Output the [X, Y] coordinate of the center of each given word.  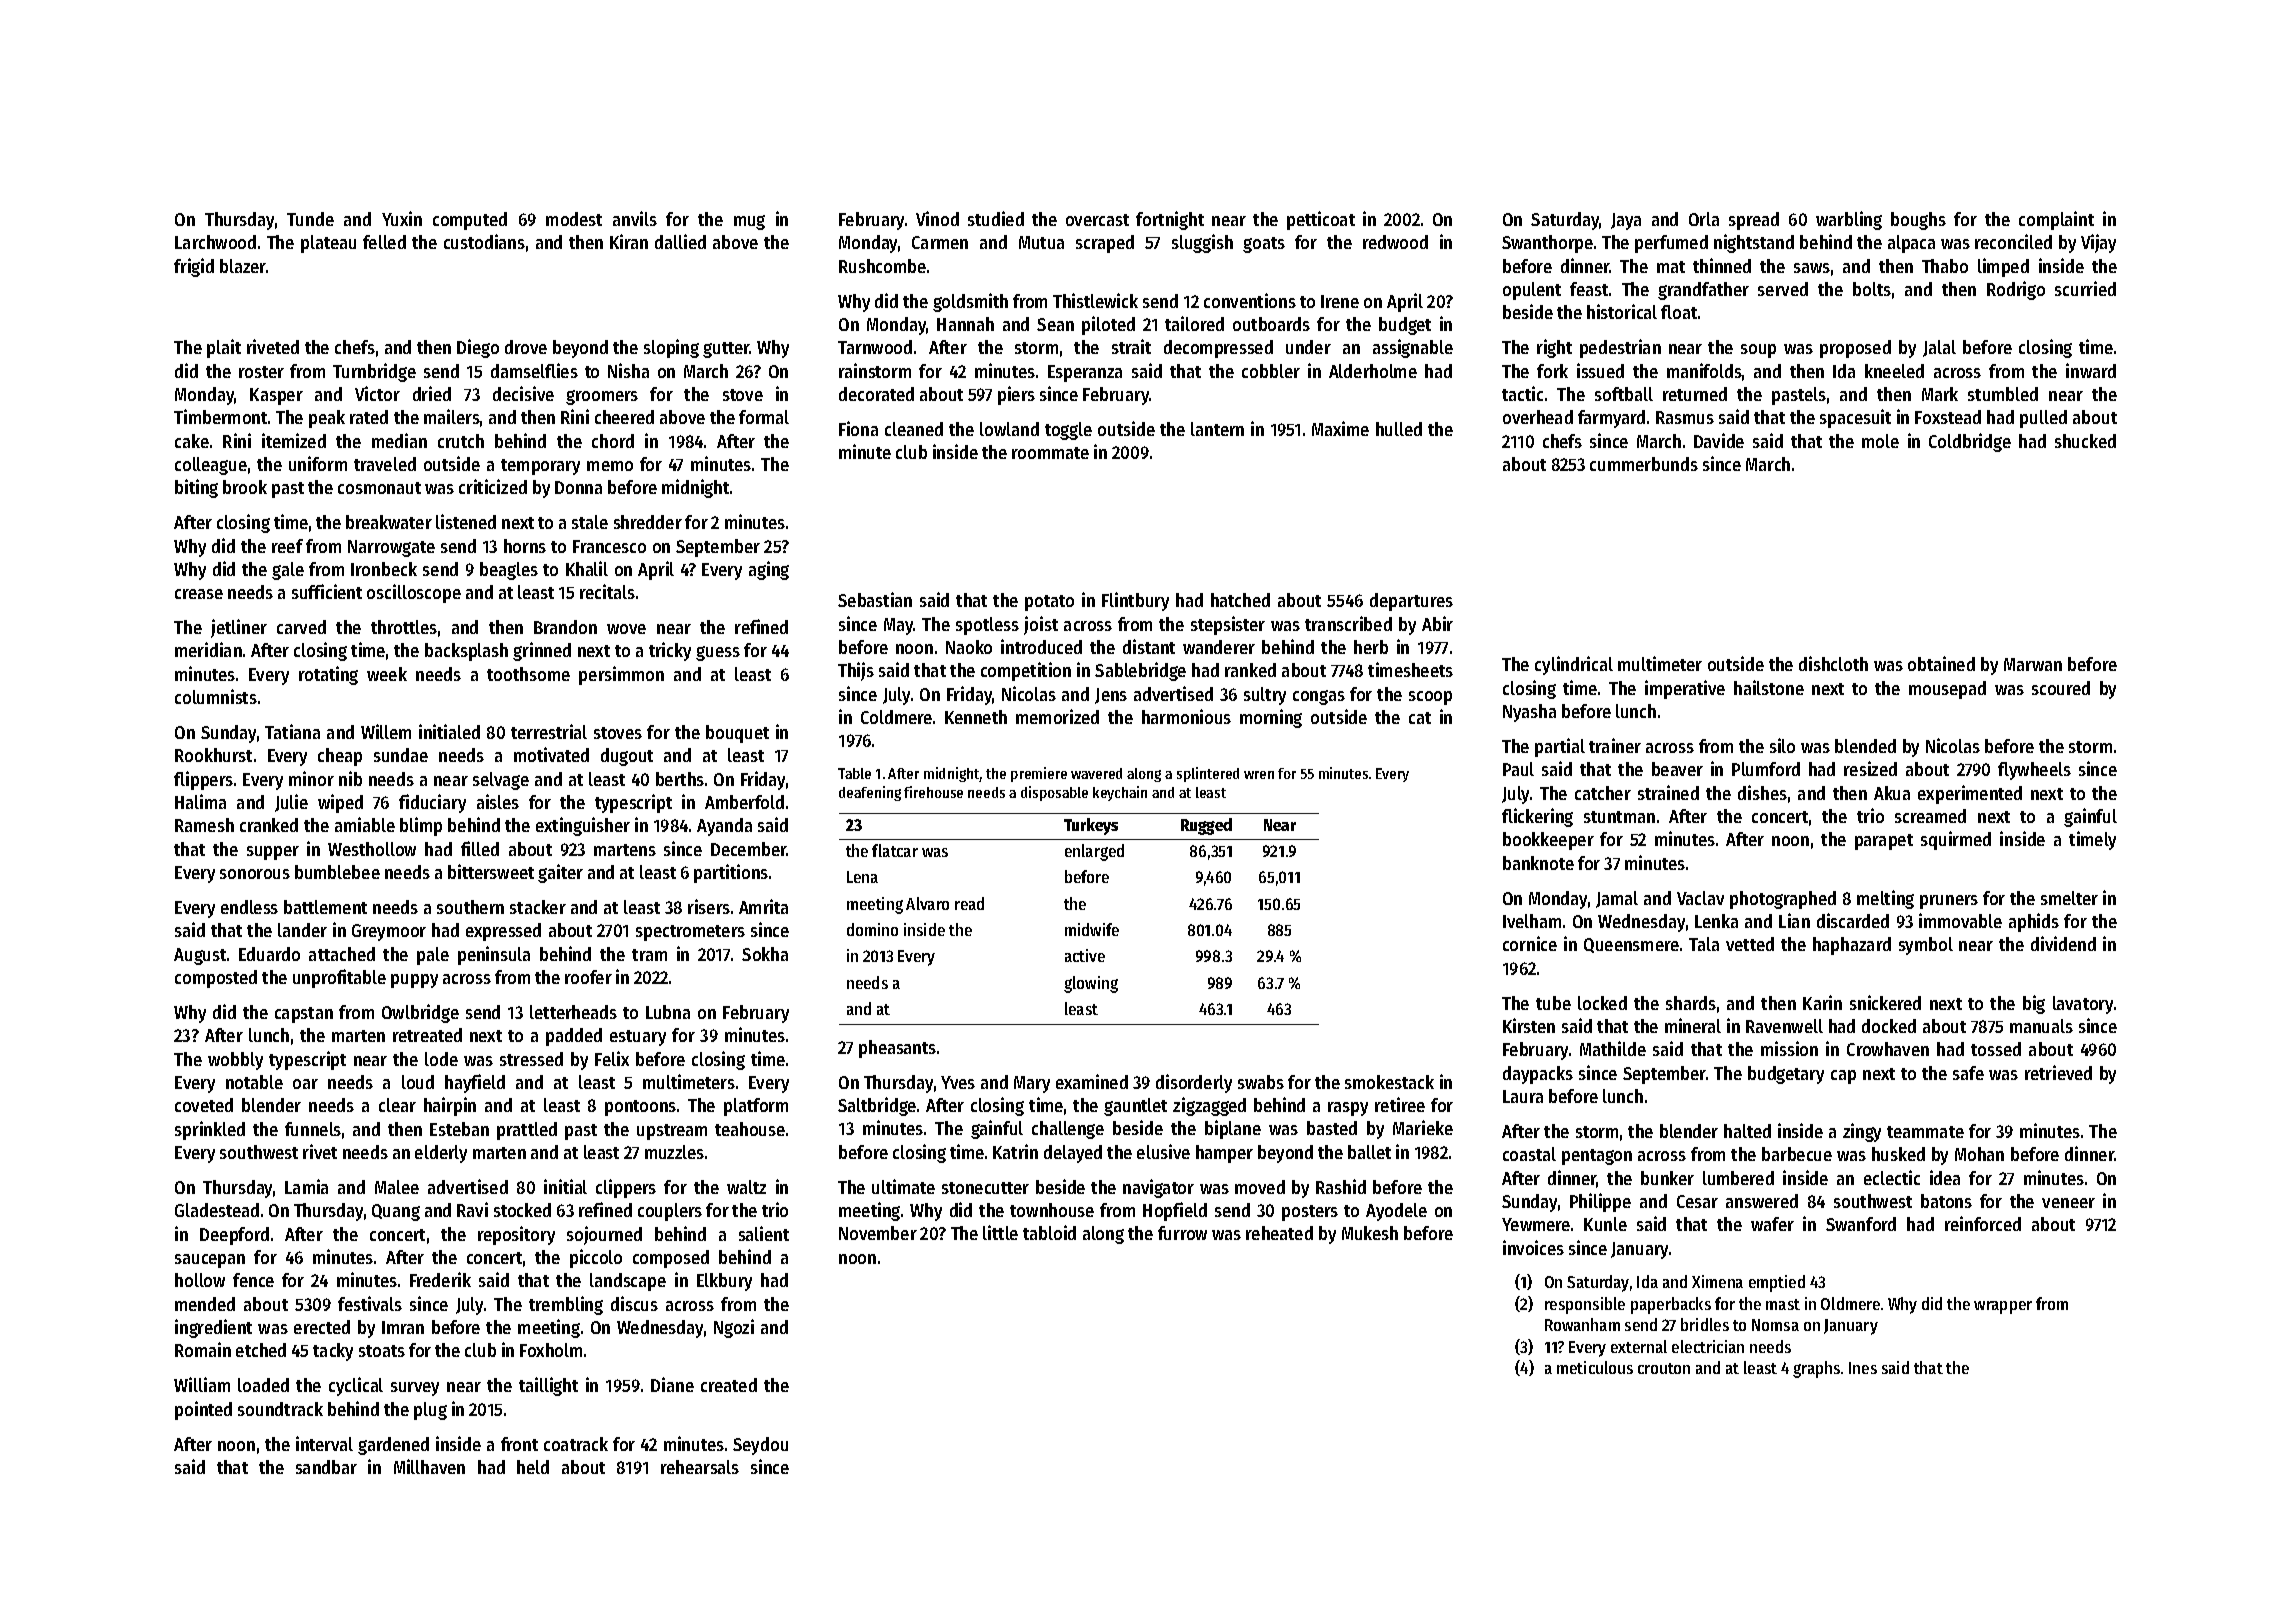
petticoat [1321, 220]
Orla [1704, 219]
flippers [203, 780]
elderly [441, 1154]
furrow [1182, 1233]
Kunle [1605, 1224]
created [729, 1385]
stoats [382, 1351]
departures [1411, 602]
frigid [194, 267]
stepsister [1228, 625]
